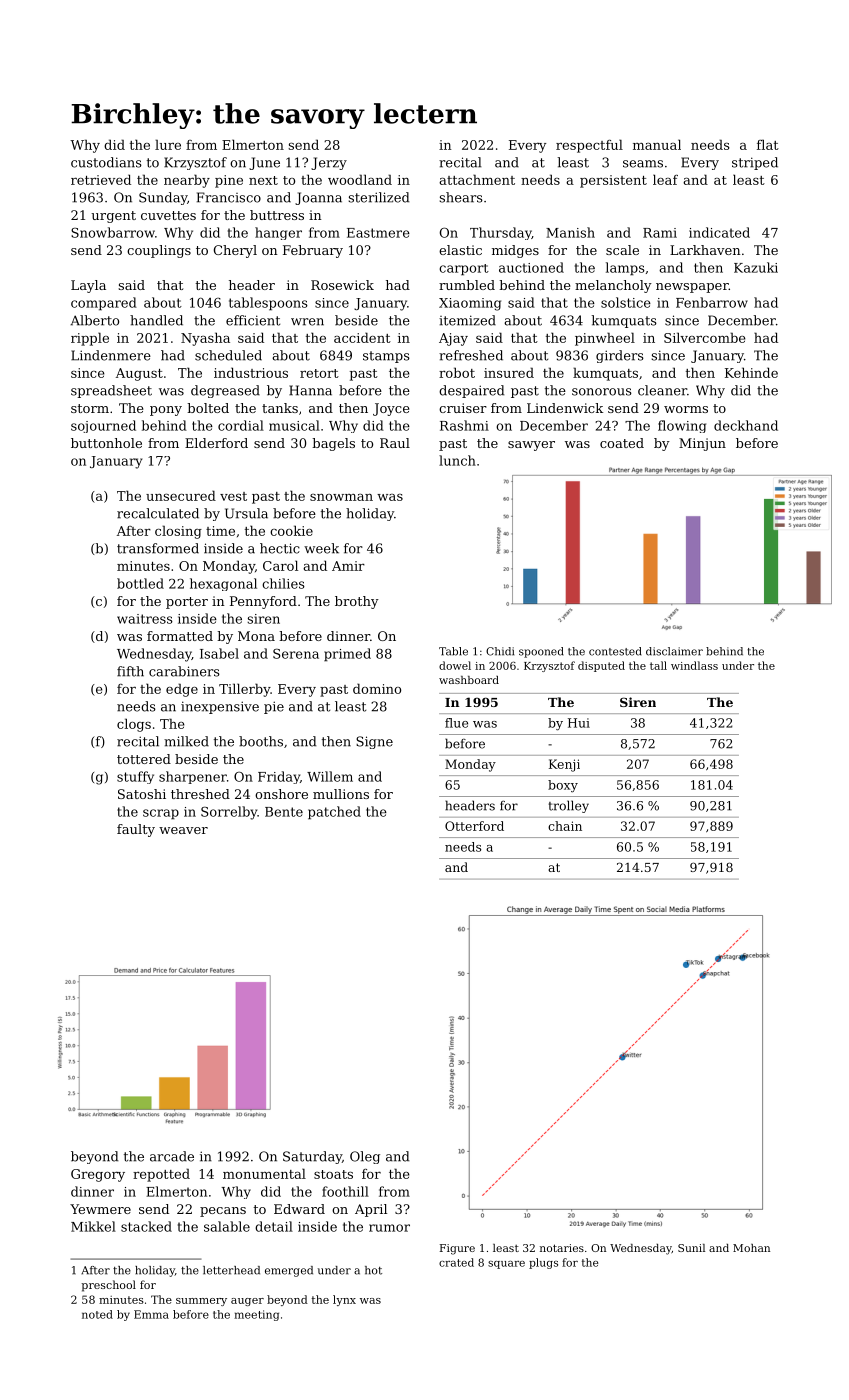  What do you see at coordinates (136, 830) in the page?
I see `faulty` at bounding box center [136, 830].
